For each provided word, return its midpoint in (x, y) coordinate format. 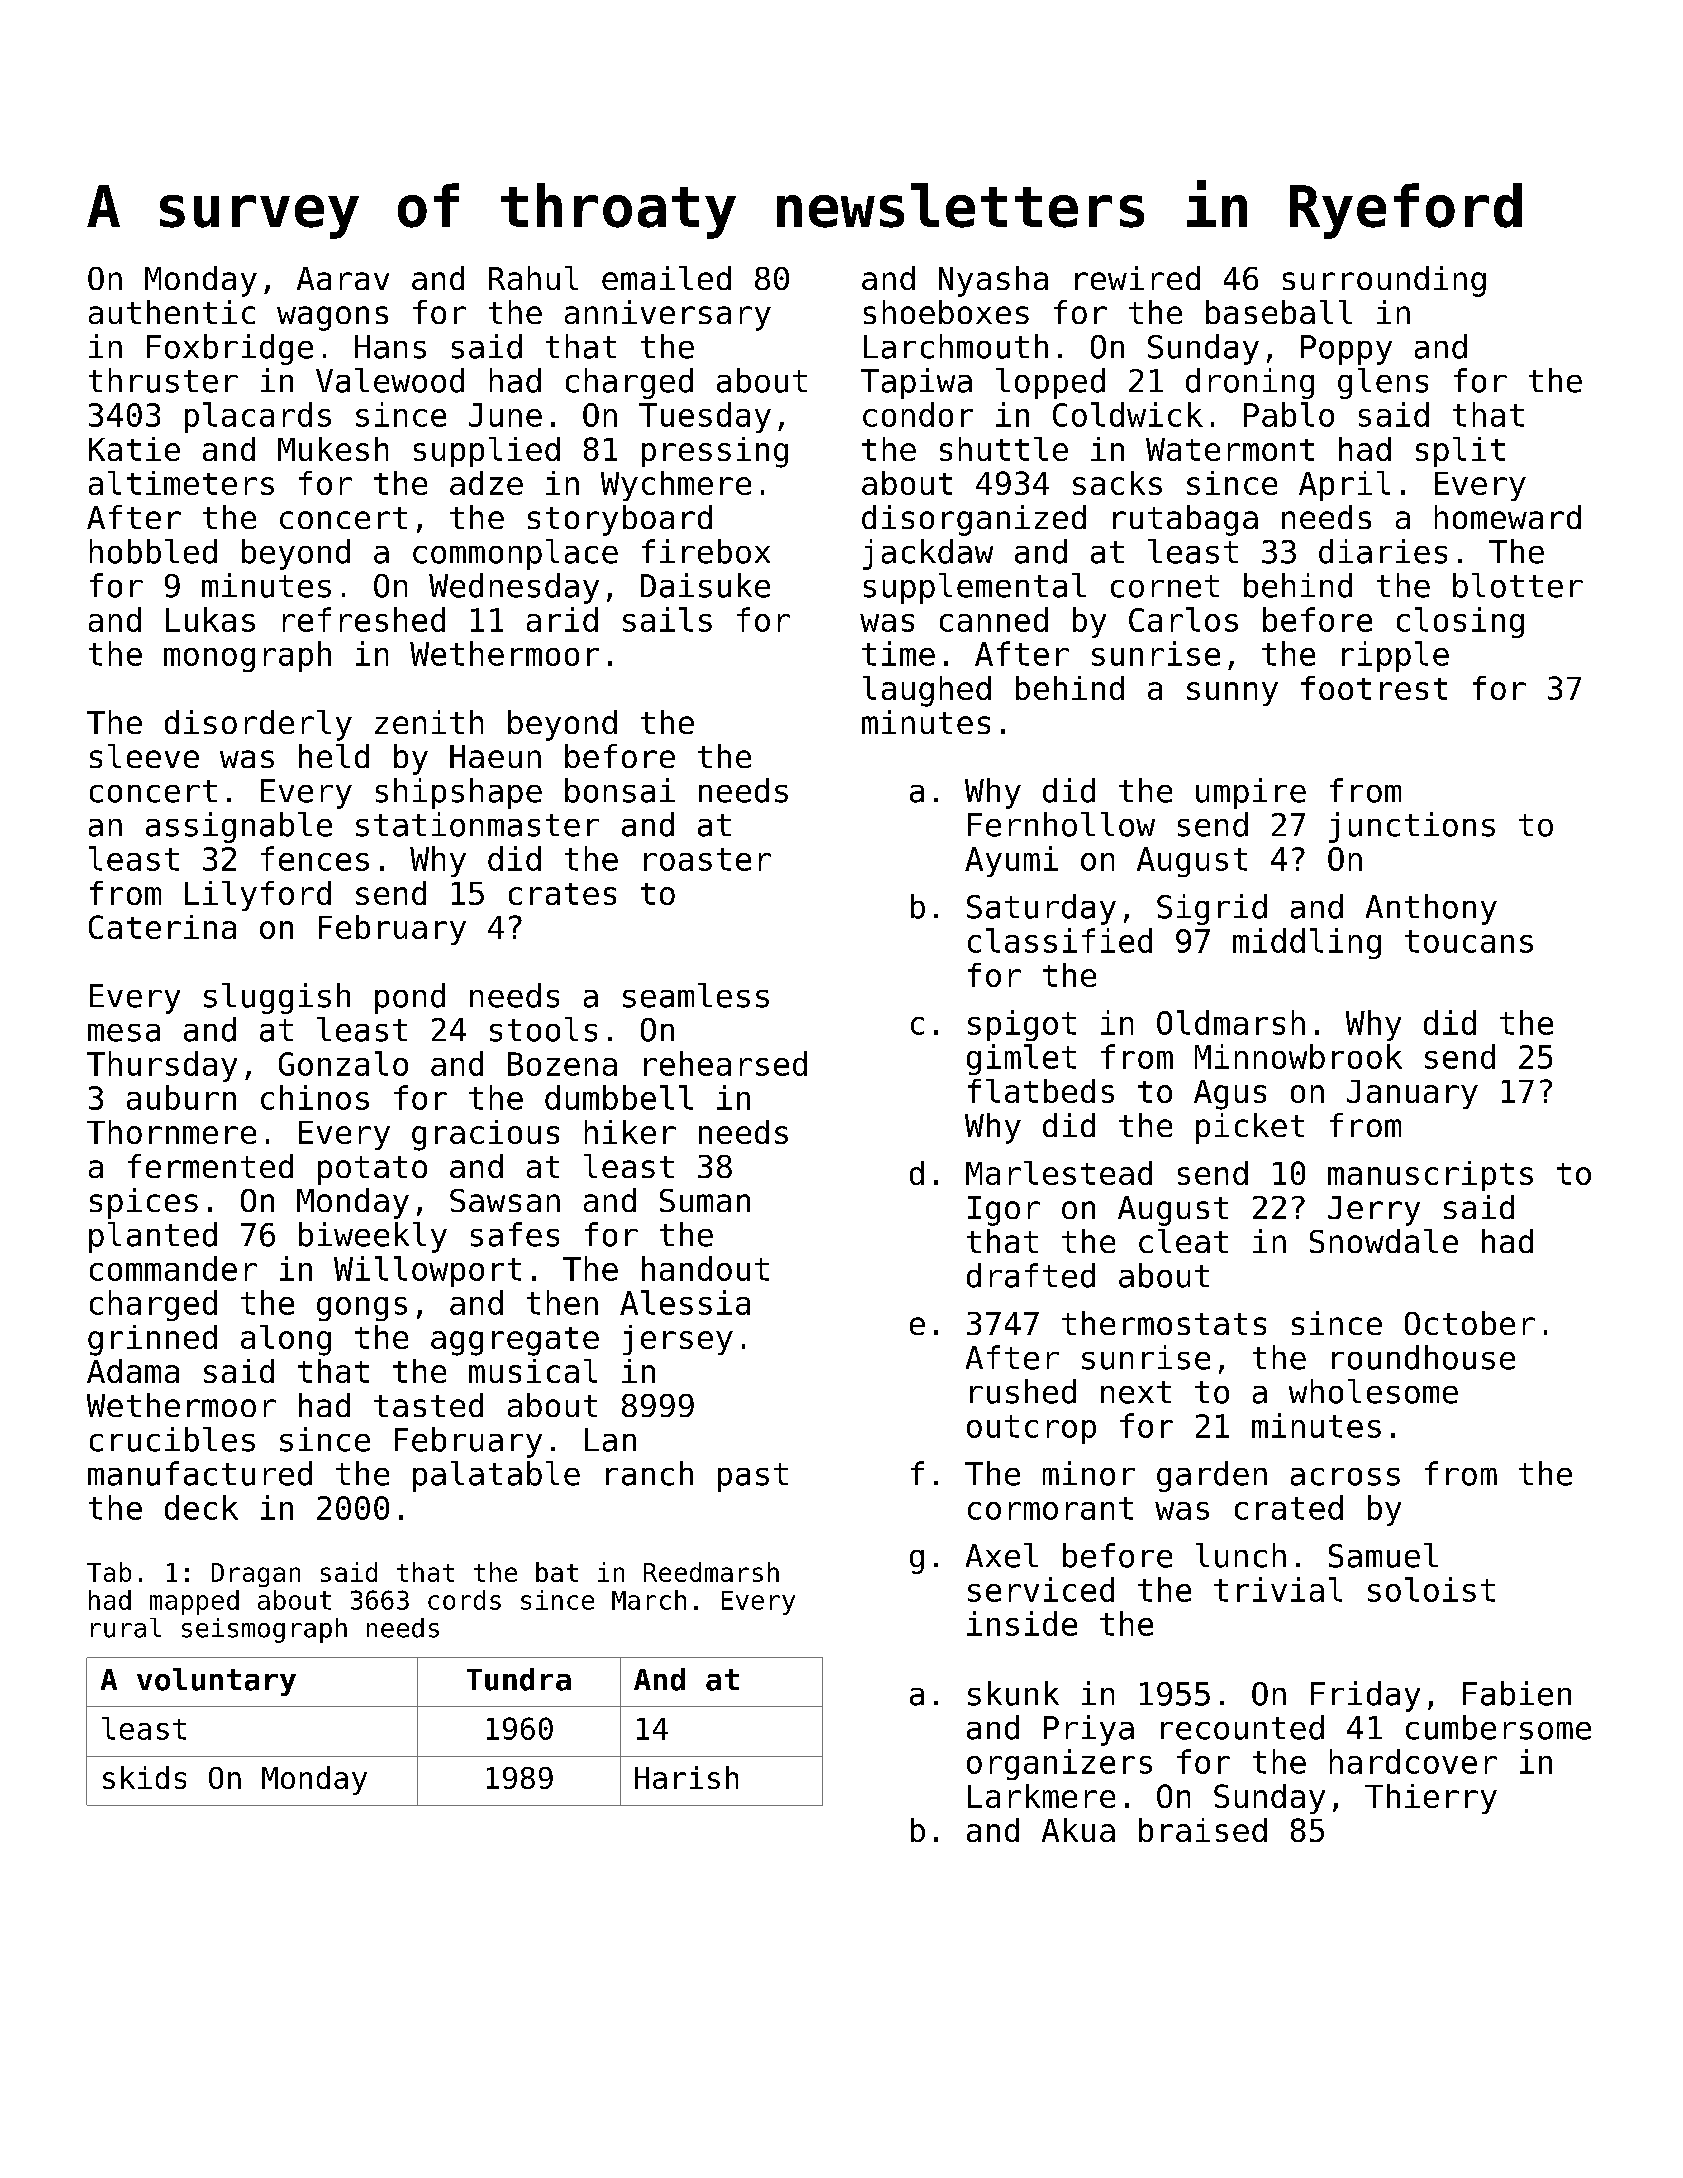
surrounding (1384, 281)
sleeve (144, 756)
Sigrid (1212, 909)
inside (1022, 1623)
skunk (1013, 1693)
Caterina (162, 927)
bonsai (620, 790)
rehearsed (725, 1063)
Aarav (343, 278)
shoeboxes (946, 312)
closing (1460, 622)
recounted (1242, 1727)
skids (144, 1777)
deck (201, 1507)
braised (1203, 1830)
